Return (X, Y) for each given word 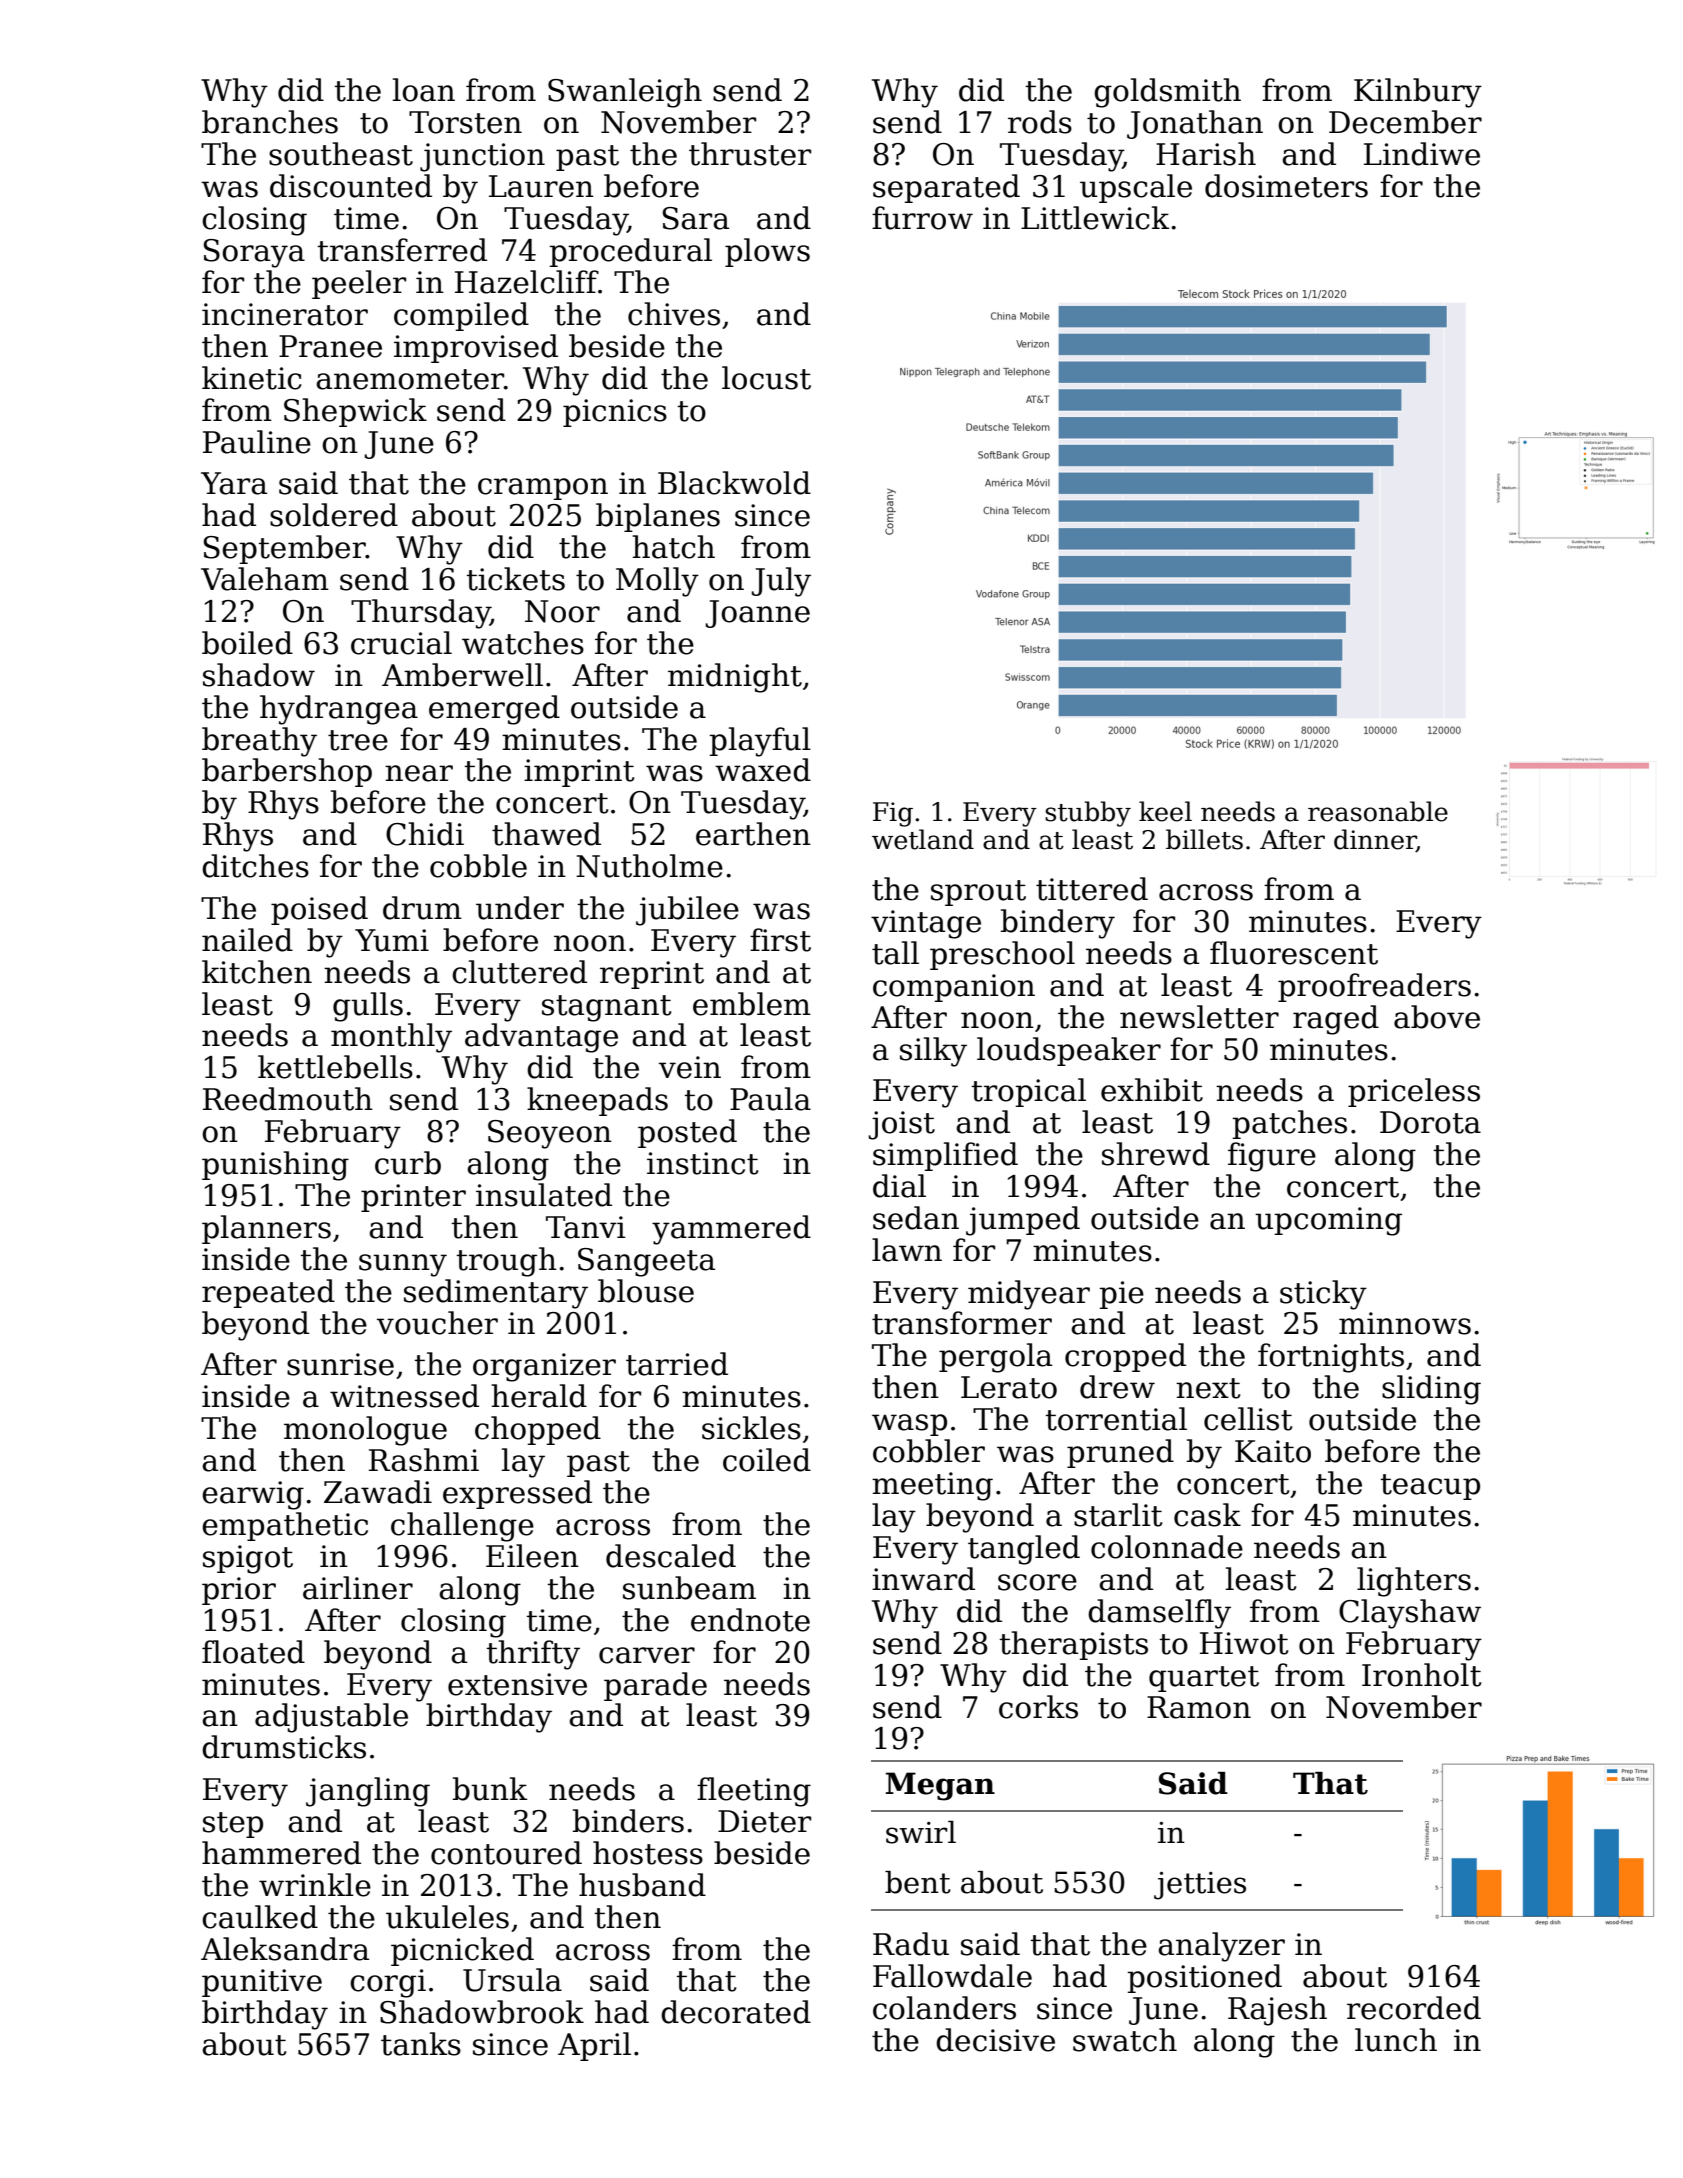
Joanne (757, 614)
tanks (421, 2044)
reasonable (1378, 811)
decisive (995, 2040)
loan (424, 90)
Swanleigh (625, 93)
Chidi (425, 834)
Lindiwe (1422, 154)
